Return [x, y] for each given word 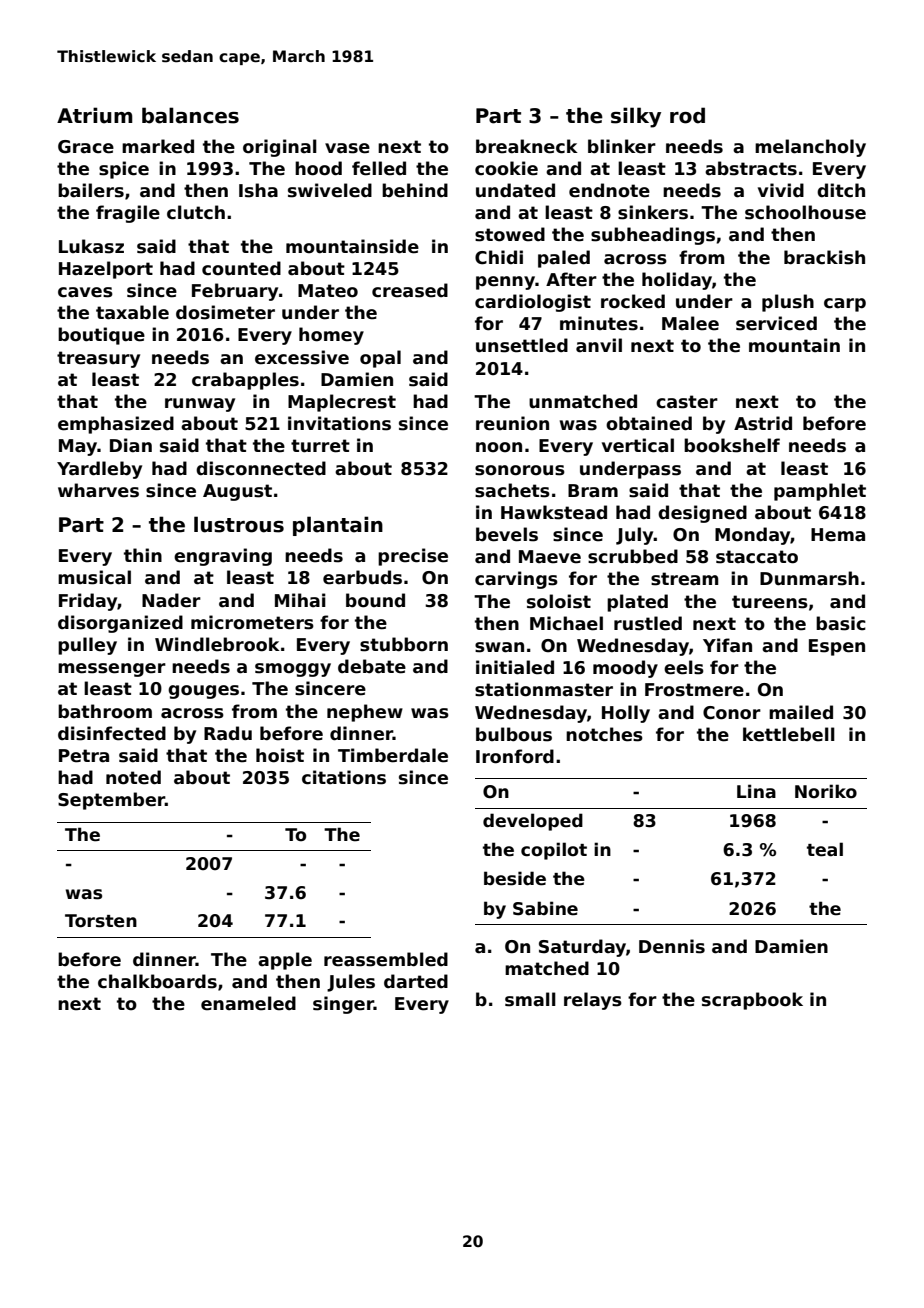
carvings [516, 580]
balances [190, 115]
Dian [131, 445]
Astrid [763, 423]
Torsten [101, 921]
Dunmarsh [809, 578]
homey [331, 336]
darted [416, 981]
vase [347, 148]
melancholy [810, 148]
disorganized [120, 624]
